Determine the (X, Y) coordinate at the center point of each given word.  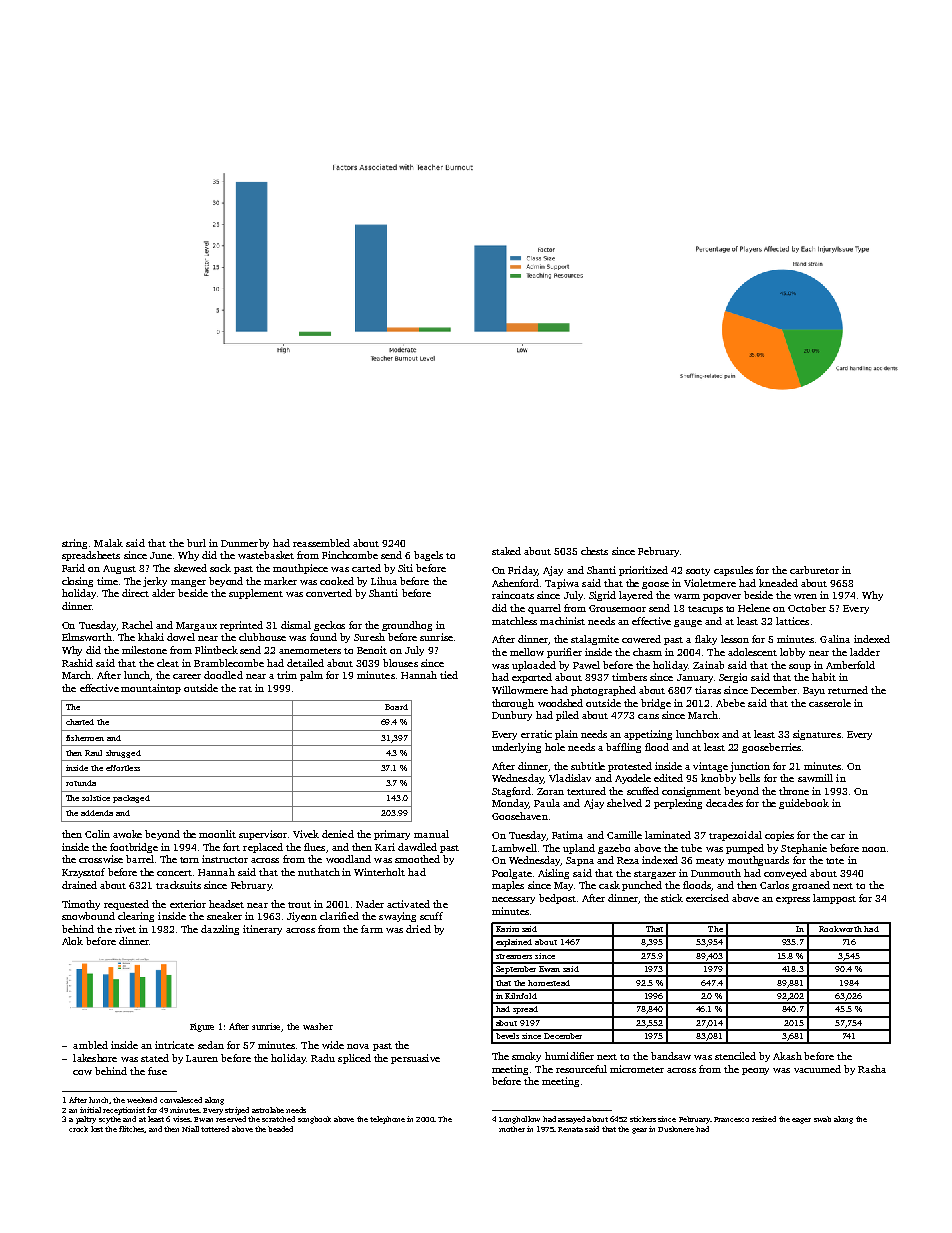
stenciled (735, 1056)
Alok (72, 941)
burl (196, 543)
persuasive (415, 1059)
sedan (211, 1045)
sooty (698, 572)
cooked (337, 581)
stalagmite (595, 640)
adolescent (752, 652)
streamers (514, 956)
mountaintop (151, 689)
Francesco (731, 1119)
